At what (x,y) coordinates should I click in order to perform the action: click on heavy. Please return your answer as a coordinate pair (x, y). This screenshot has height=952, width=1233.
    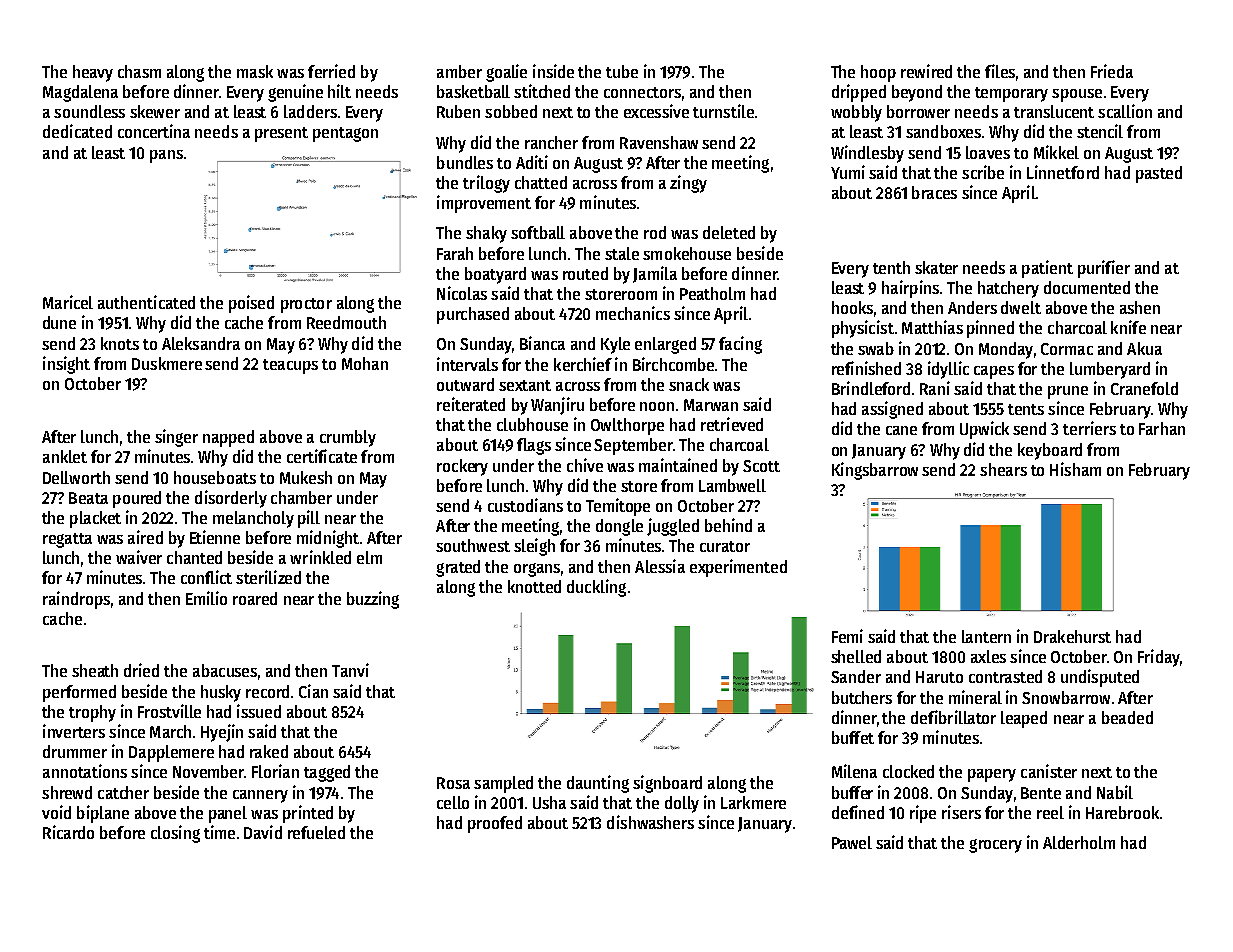
    Looking at the image, I should click on (93, 73).
